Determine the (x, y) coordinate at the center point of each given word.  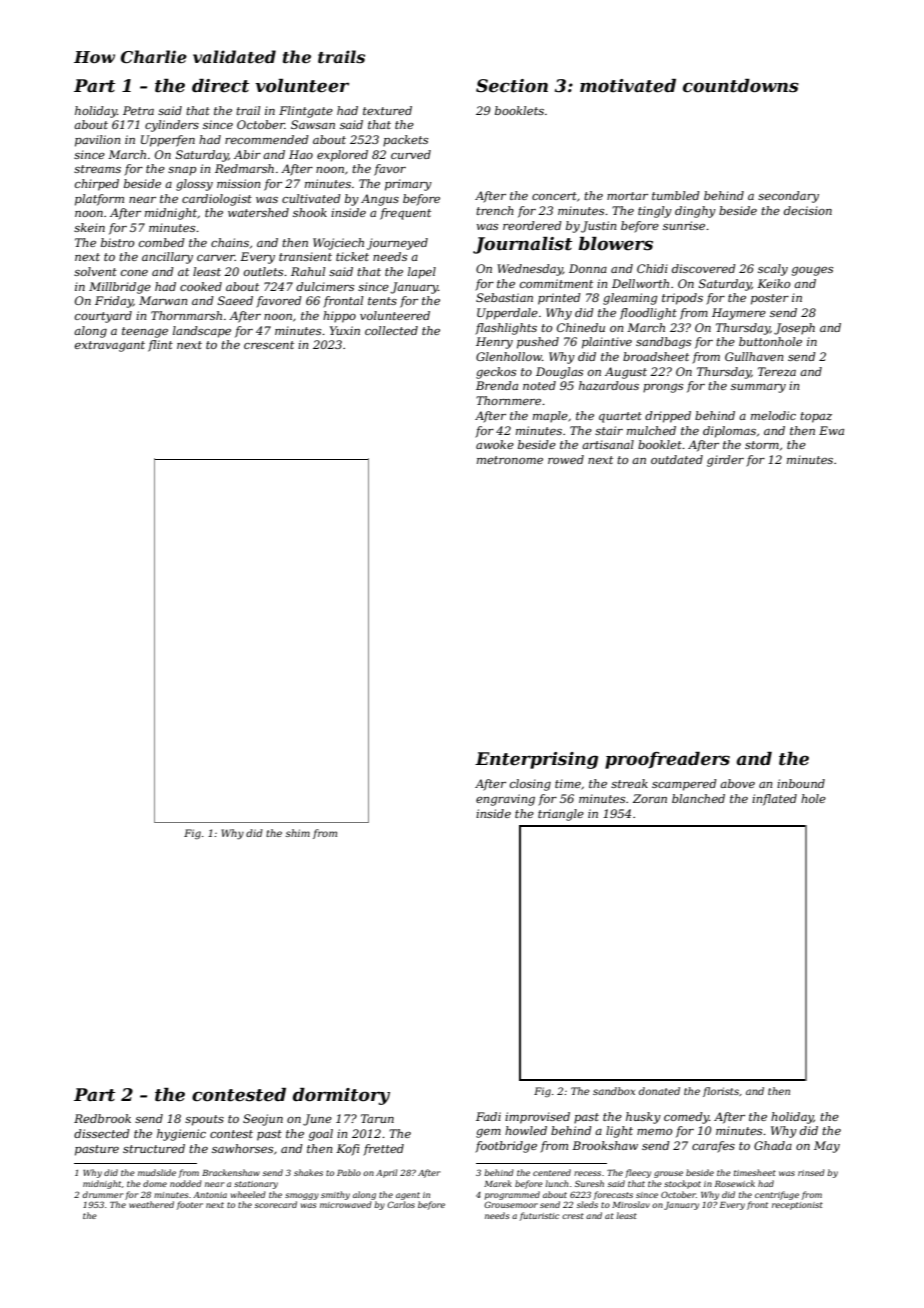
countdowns (741, 86)
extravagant (110, 346)
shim (298, 833)
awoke (495, 444)
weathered (151, 1204)
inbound (801, 783)
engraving (505, 800)
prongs (663, 388)
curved (411, 154)
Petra (138, 110)
